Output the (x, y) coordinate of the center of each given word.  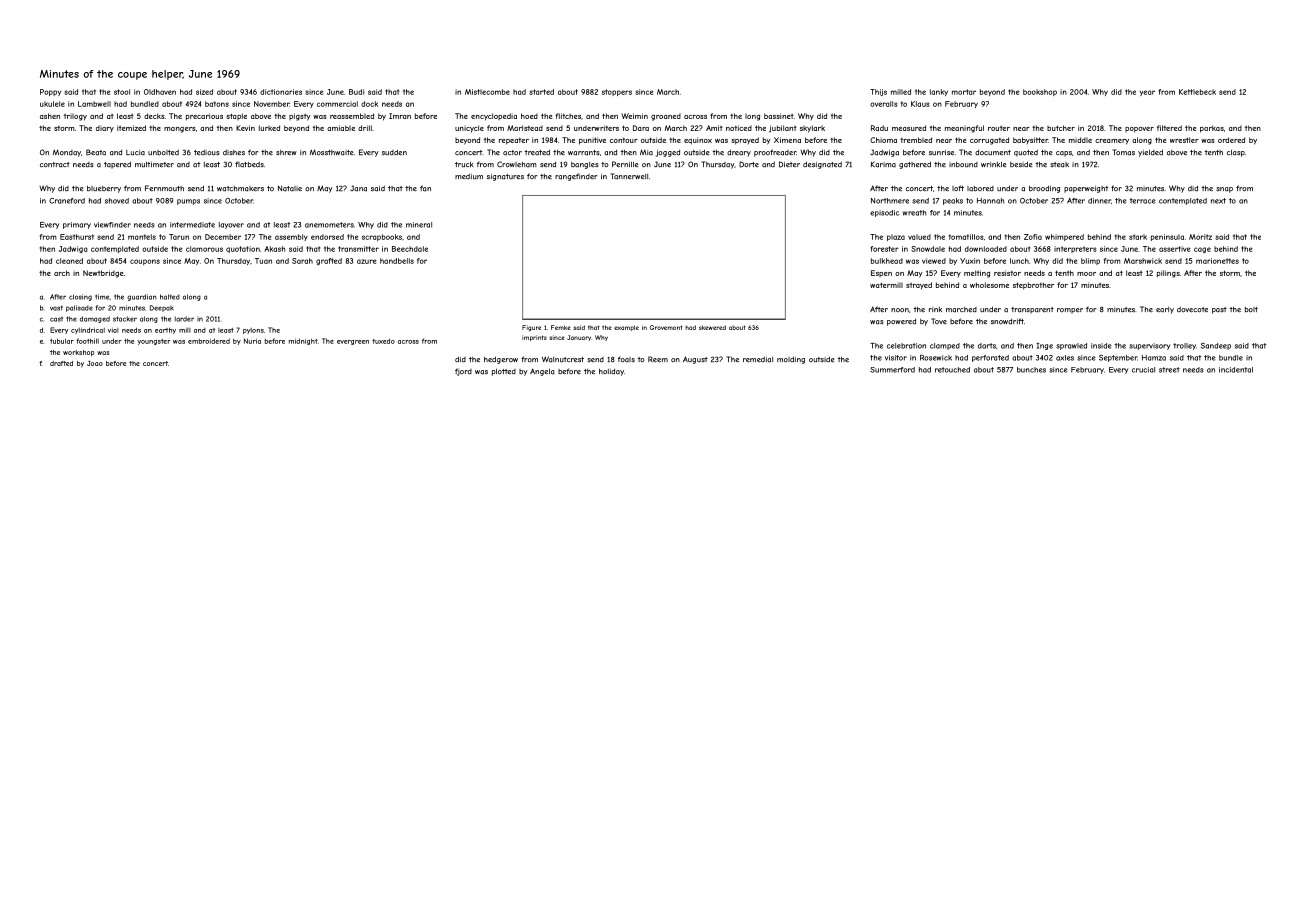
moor (1086, 274)
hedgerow (501, 360)
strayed (919, 286)
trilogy (75, 117)
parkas (1212, 129)
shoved (117, 201)
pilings (1168, 274)
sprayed (745, 141)
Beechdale (410, 249)
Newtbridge (103, 274)
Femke (561, 327)
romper (1070, 311)
